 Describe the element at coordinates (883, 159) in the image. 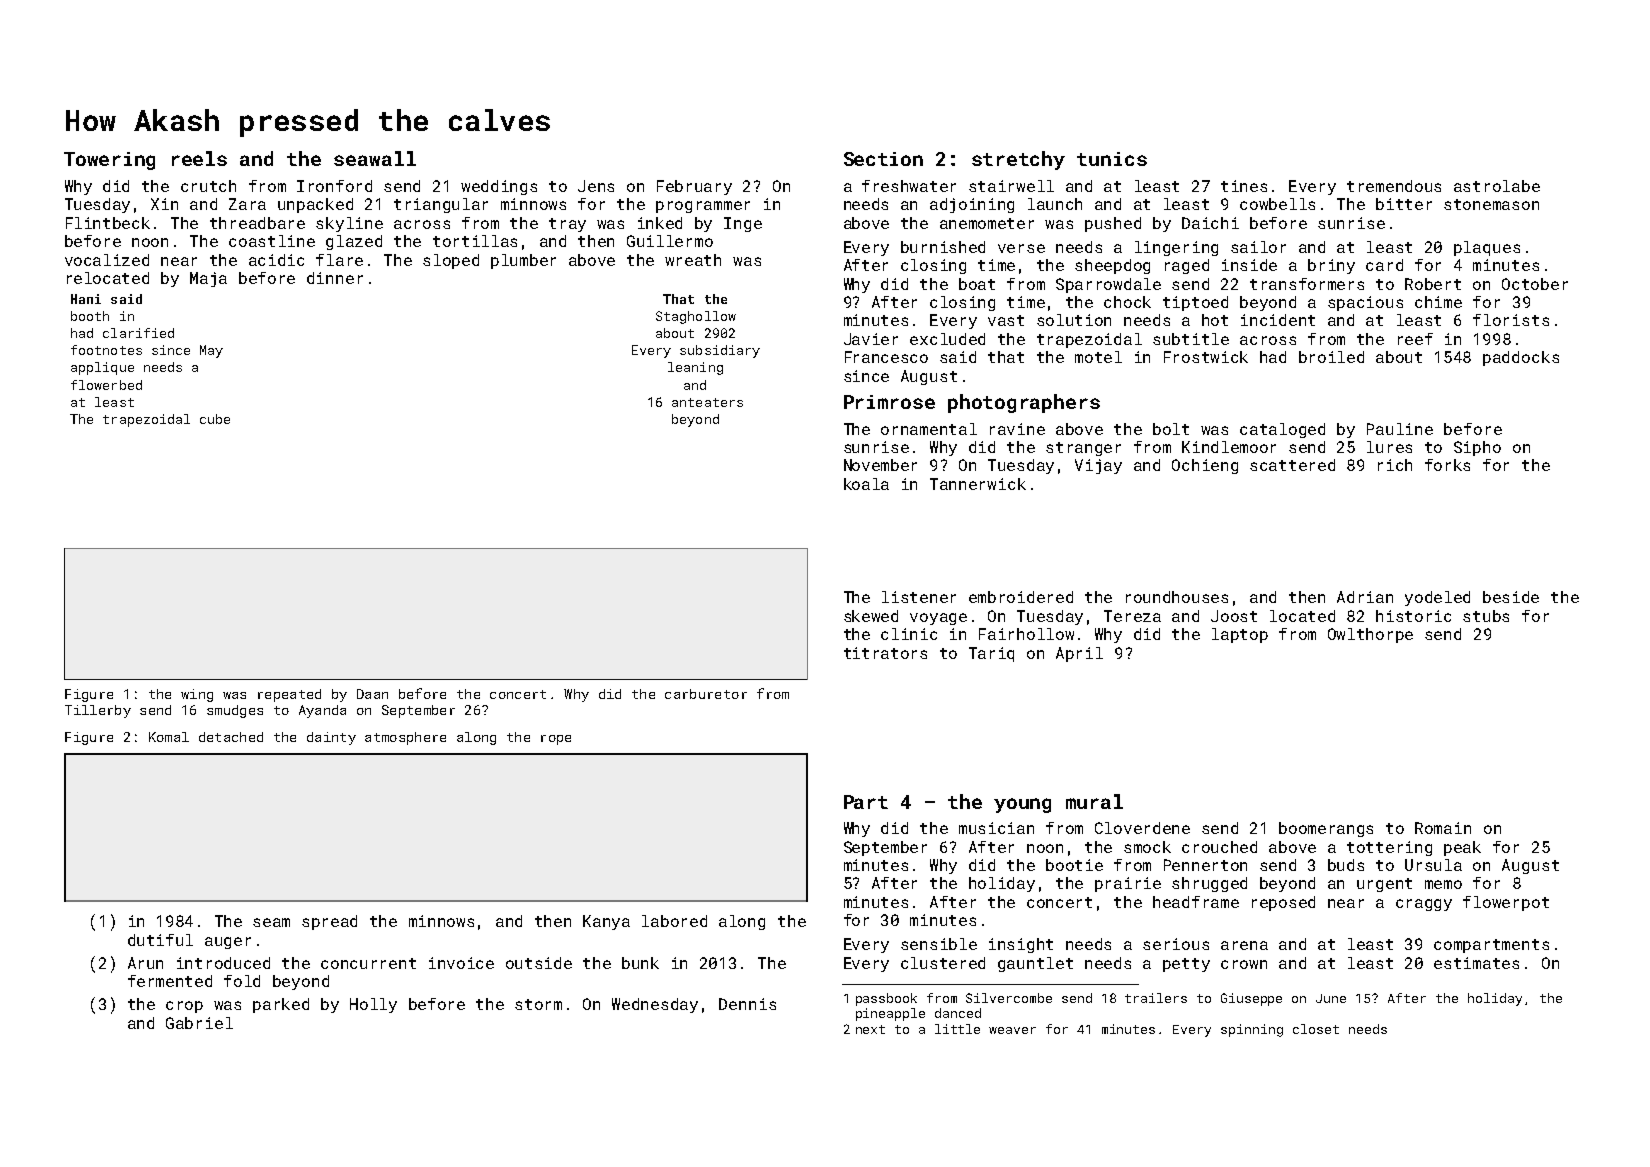

I see `Section` at that location.
